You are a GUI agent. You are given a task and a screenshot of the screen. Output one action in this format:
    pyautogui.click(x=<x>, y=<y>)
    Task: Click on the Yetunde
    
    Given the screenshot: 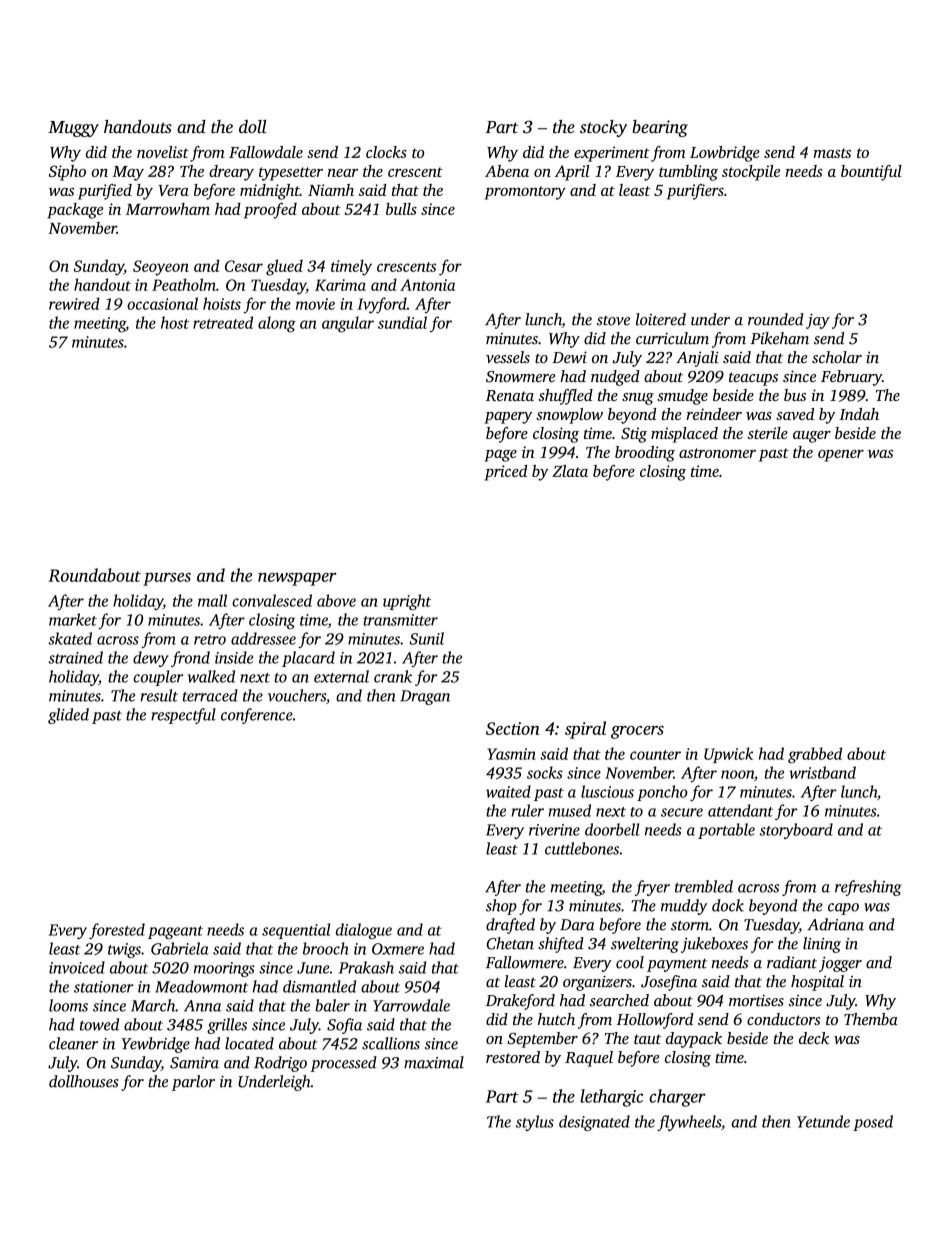 What is the action you would take?
    pyautogui.click(x=823, y=1121)
